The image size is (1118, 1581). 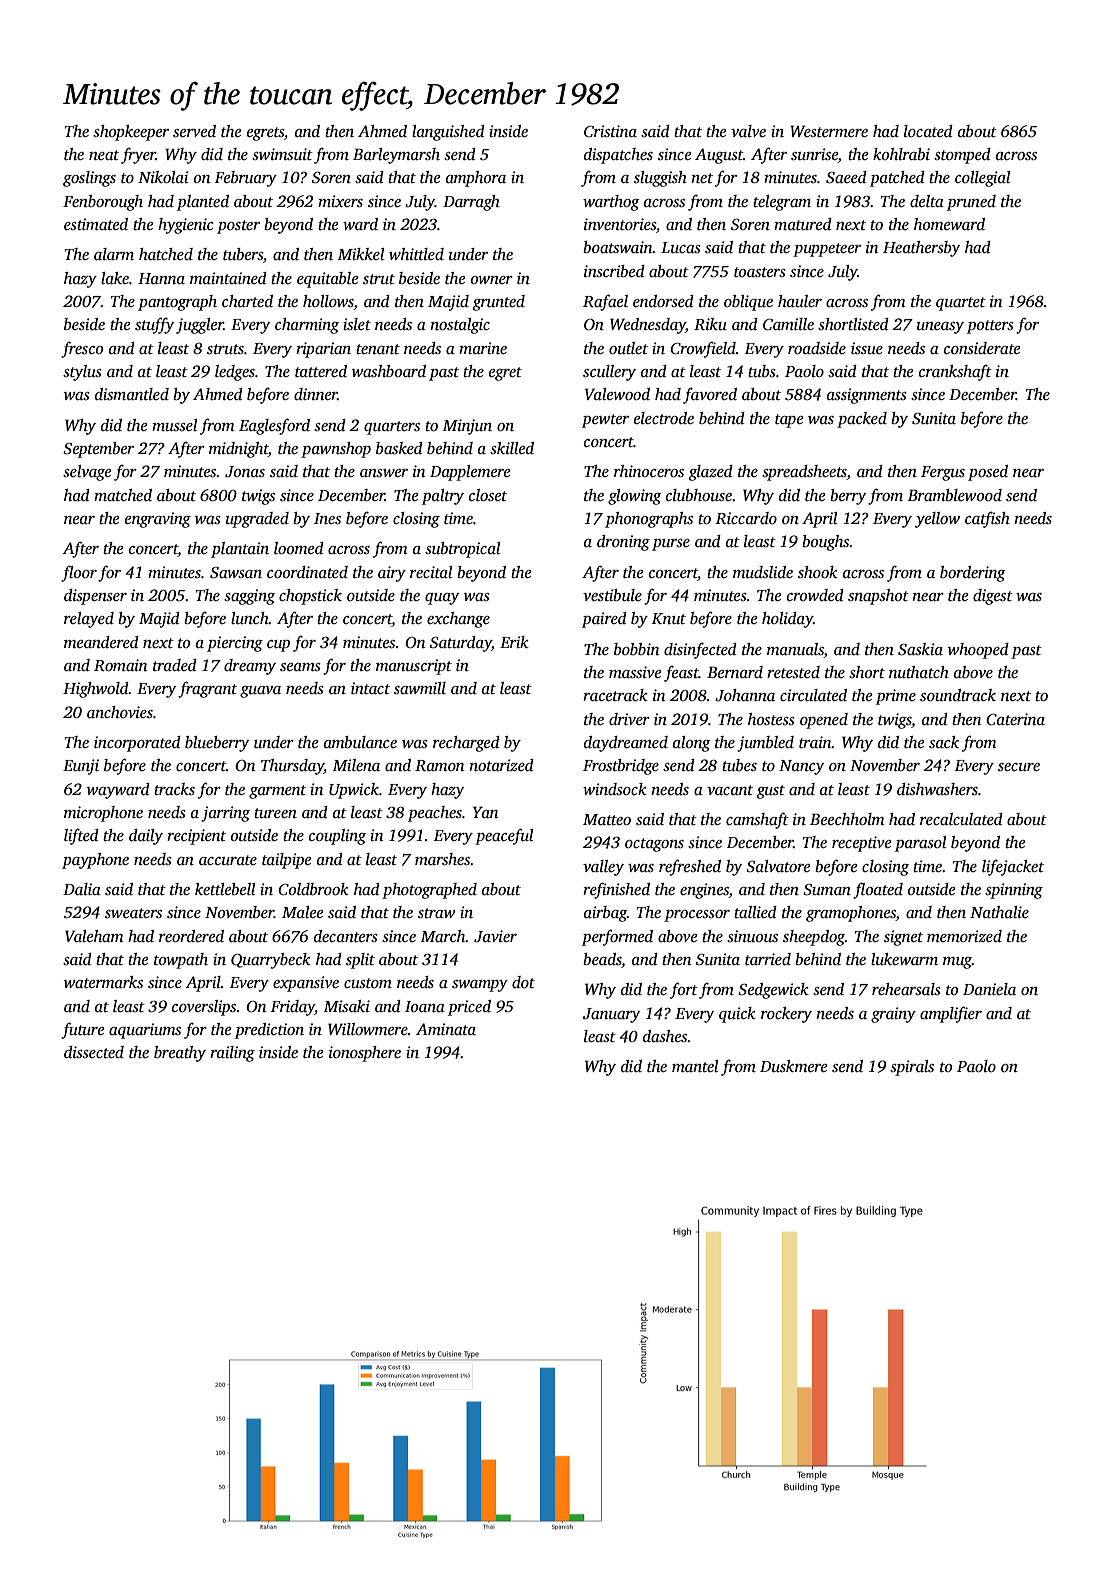 What do you see at coordinates (990, 327) in the screenshot?
I see `potters` at bounding box center [990, 327].
